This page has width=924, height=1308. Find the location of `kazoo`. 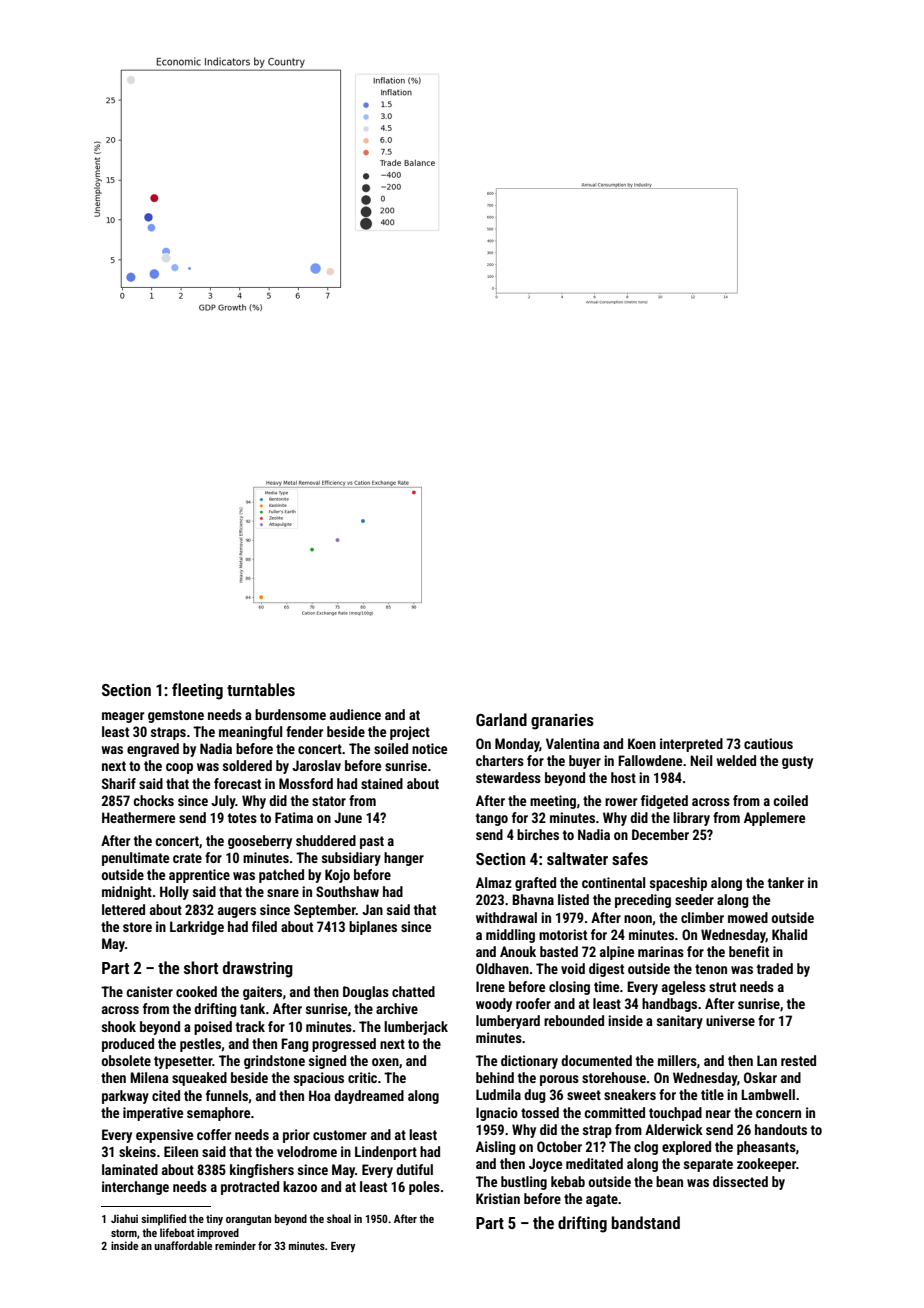

kazoo is located at coordinates (300, 1186).
